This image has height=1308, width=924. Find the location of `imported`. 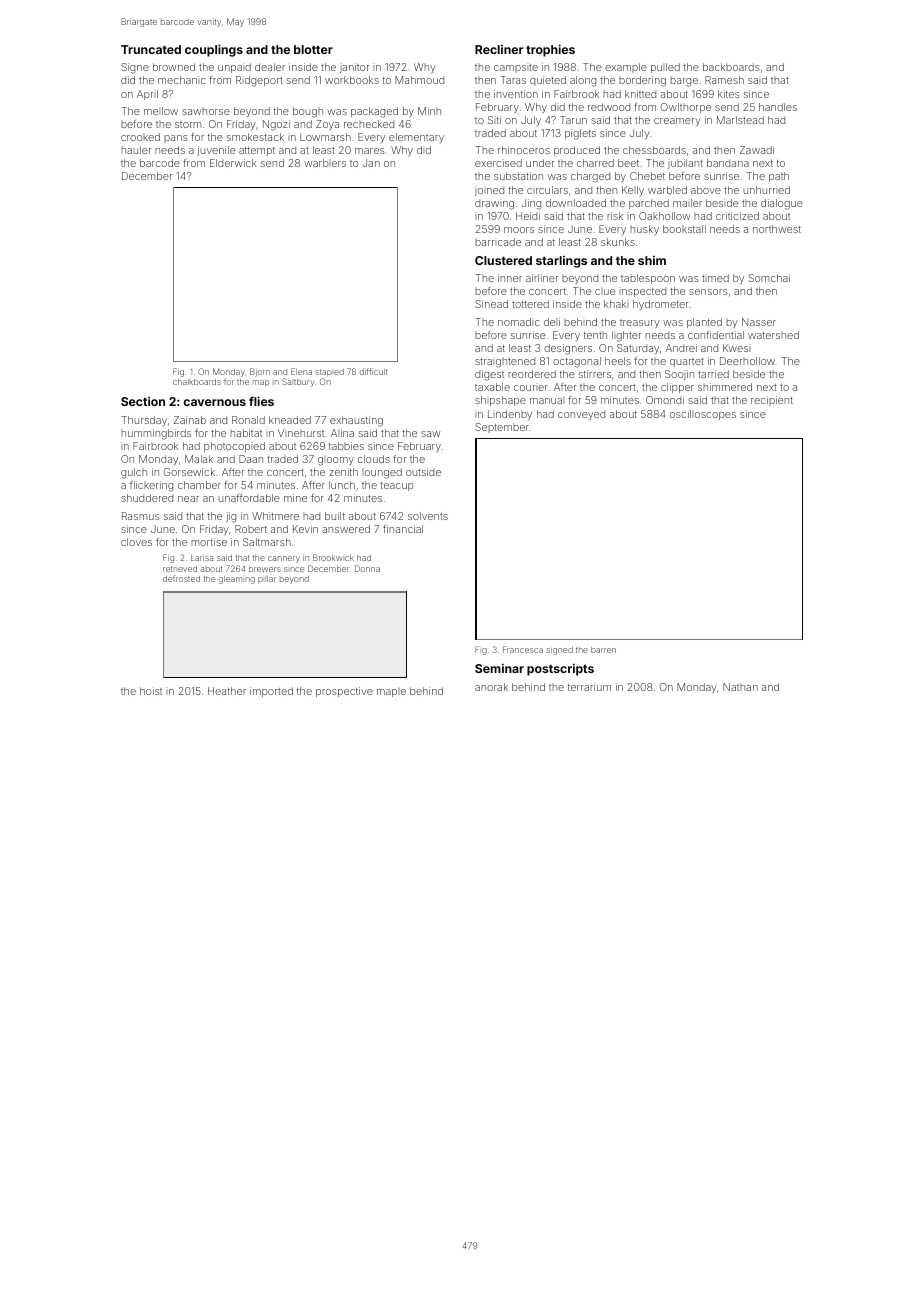

imported is located at coordinates (271, 692).
